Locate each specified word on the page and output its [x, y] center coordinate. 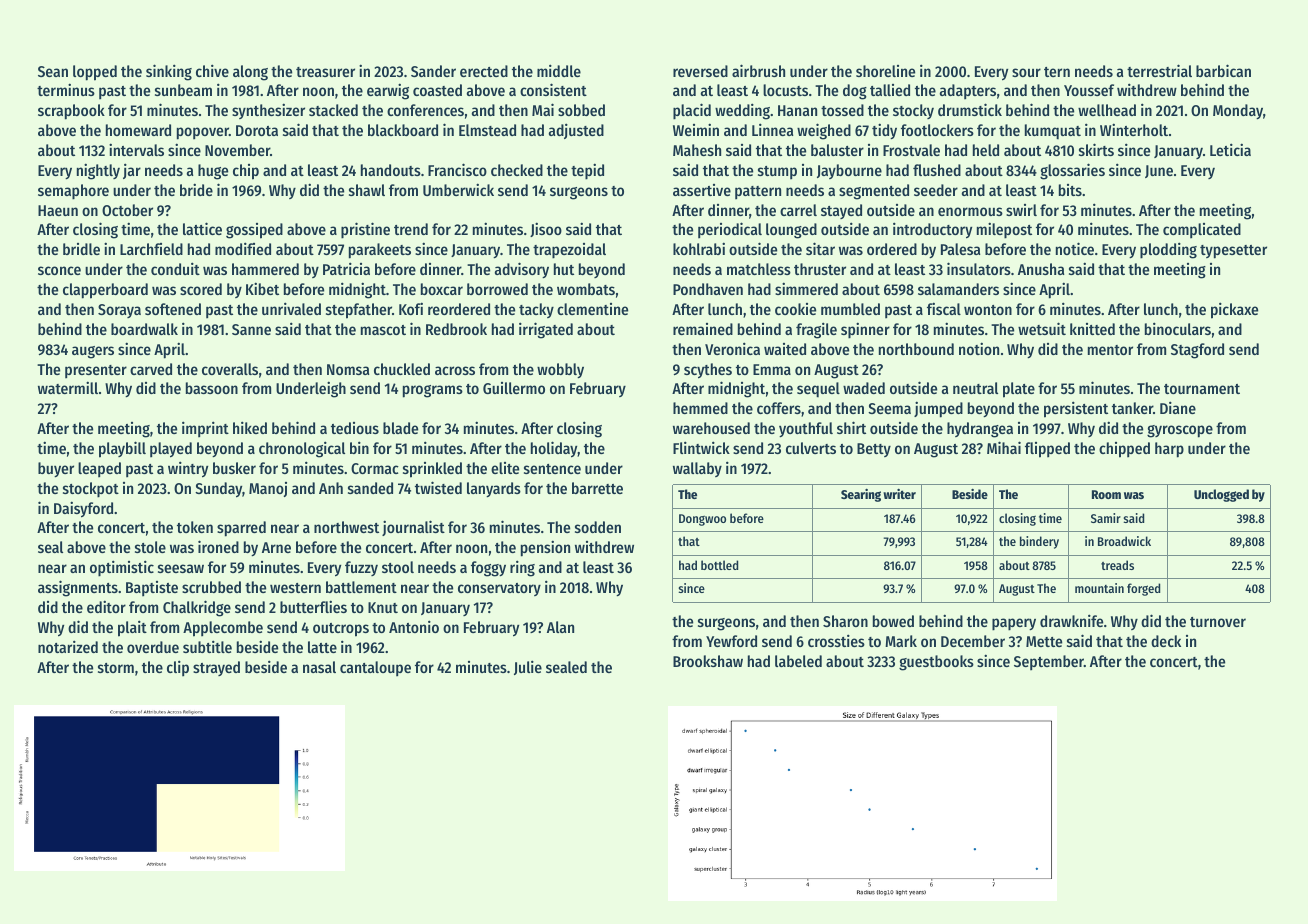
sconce [59, 270]
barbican [1223, 70]
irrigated [546, 330]
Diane [1178, 407]
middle [559, 70]
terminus [66, 89]
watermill [68, 387]
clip [178, 668]
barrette [597, 488]
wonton [988, 310]
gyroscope [1180, 431]
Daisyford [83, 509]
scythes [708, 371]
